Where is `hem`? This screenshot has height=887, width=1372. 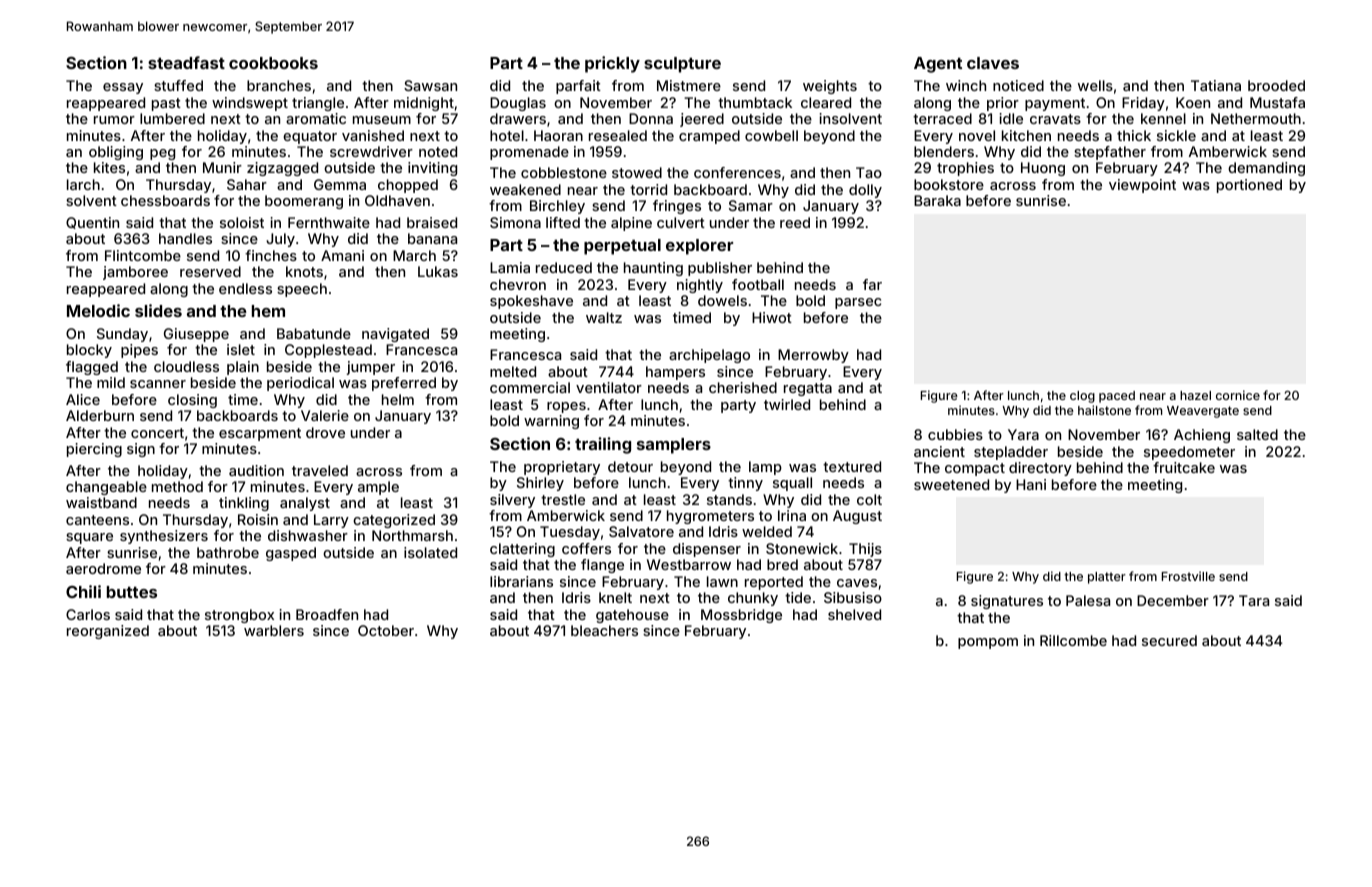 hem is located at coordinates (268, 311).
